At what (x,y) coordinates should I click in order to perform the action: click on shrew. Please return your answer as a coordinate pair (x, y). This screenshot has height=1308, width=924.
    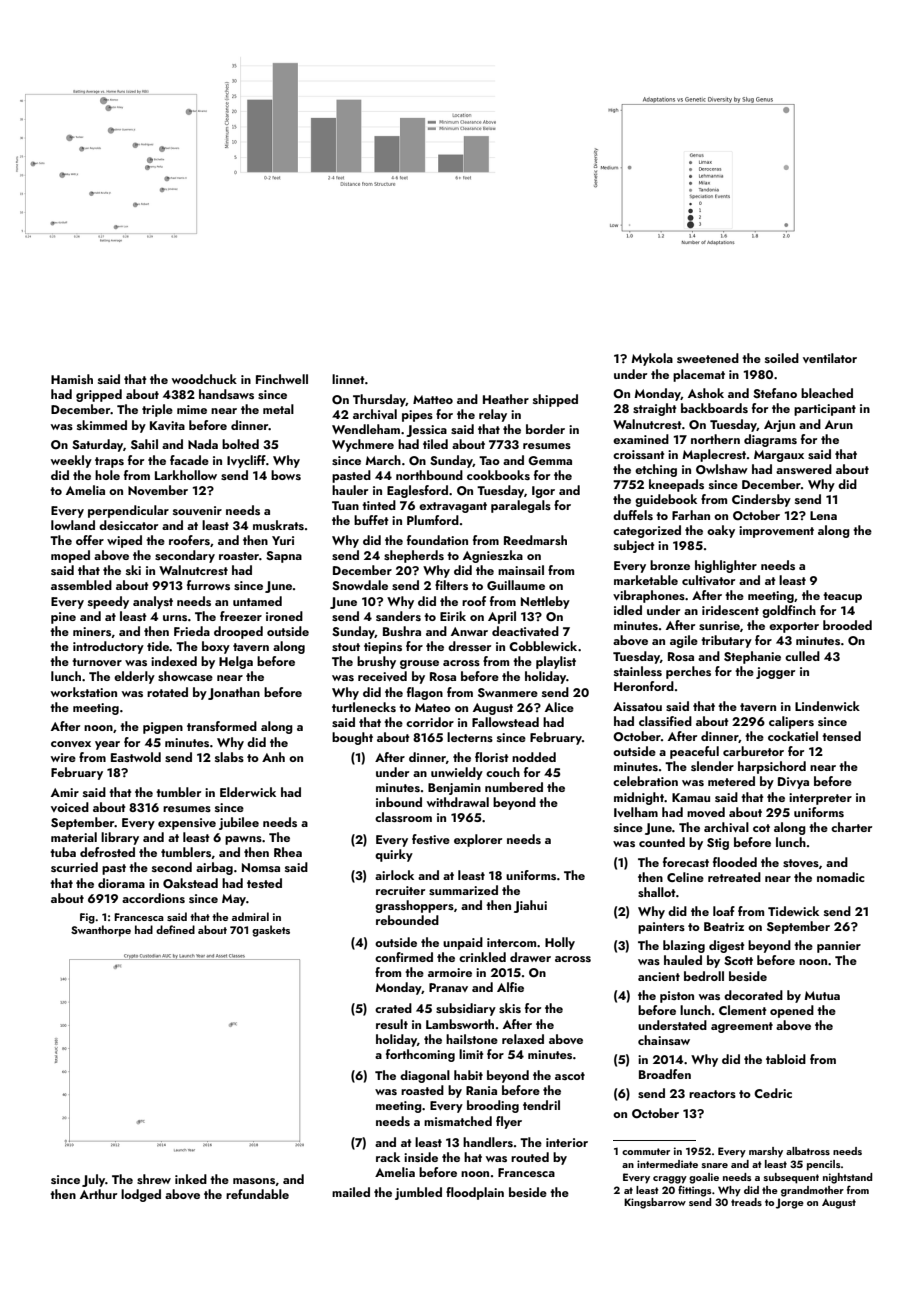
    Looking at the image, I should click on (154, 1179).
